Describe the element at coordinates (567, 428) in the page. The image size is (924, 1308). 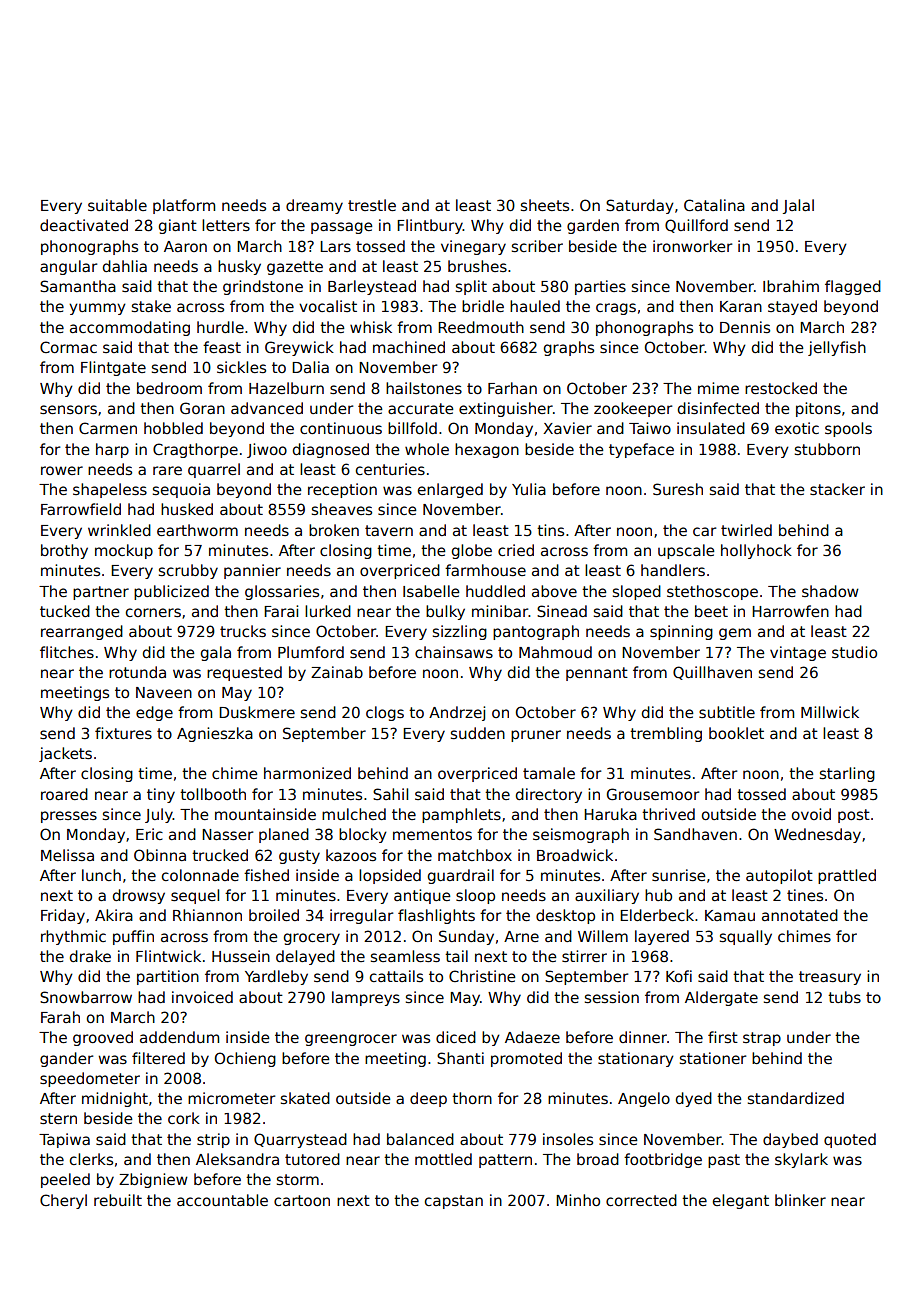
I see `Xavier` at that location.
